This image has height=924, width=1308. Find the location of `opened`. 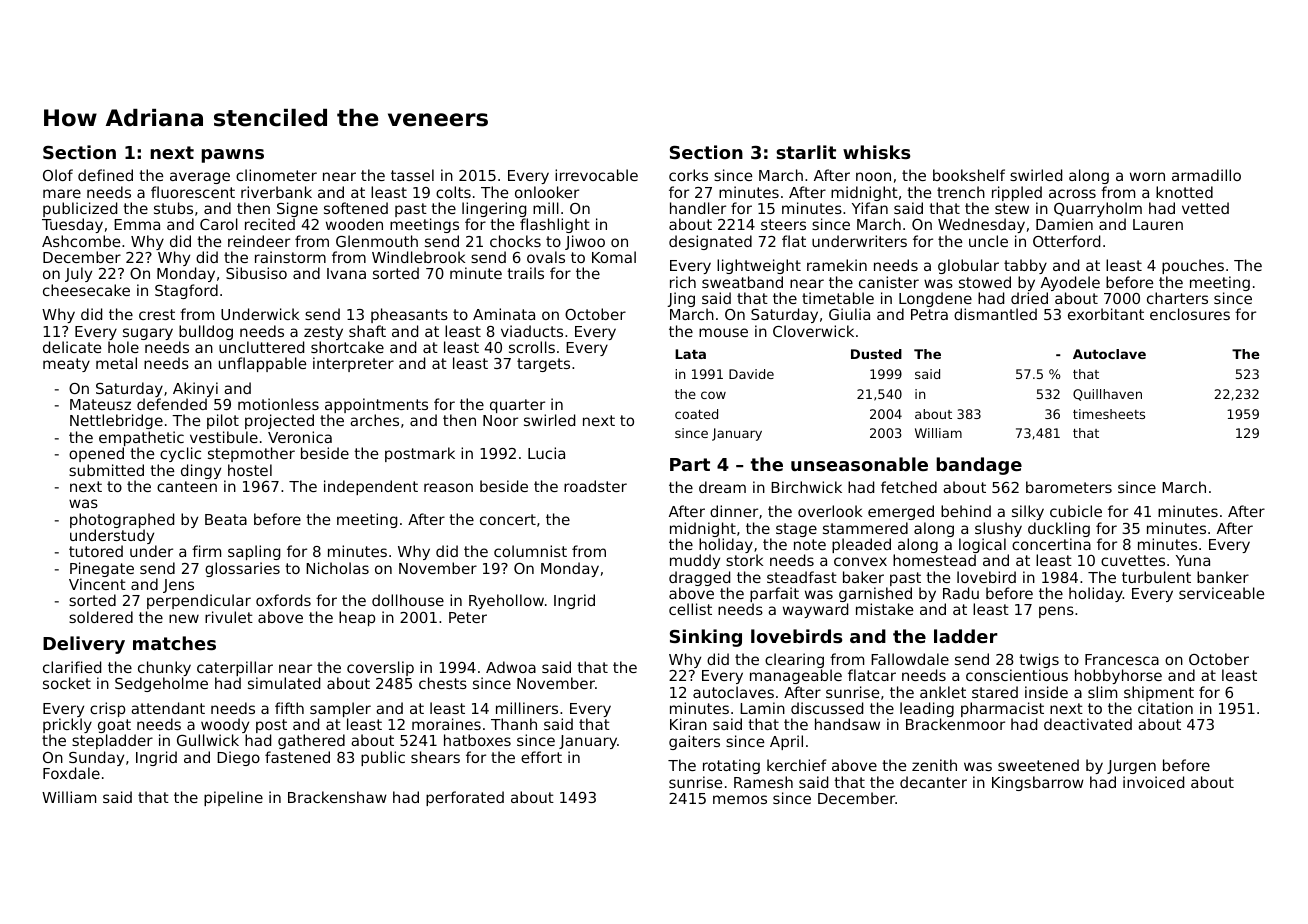

opened is located at coordinates (96, 454).
